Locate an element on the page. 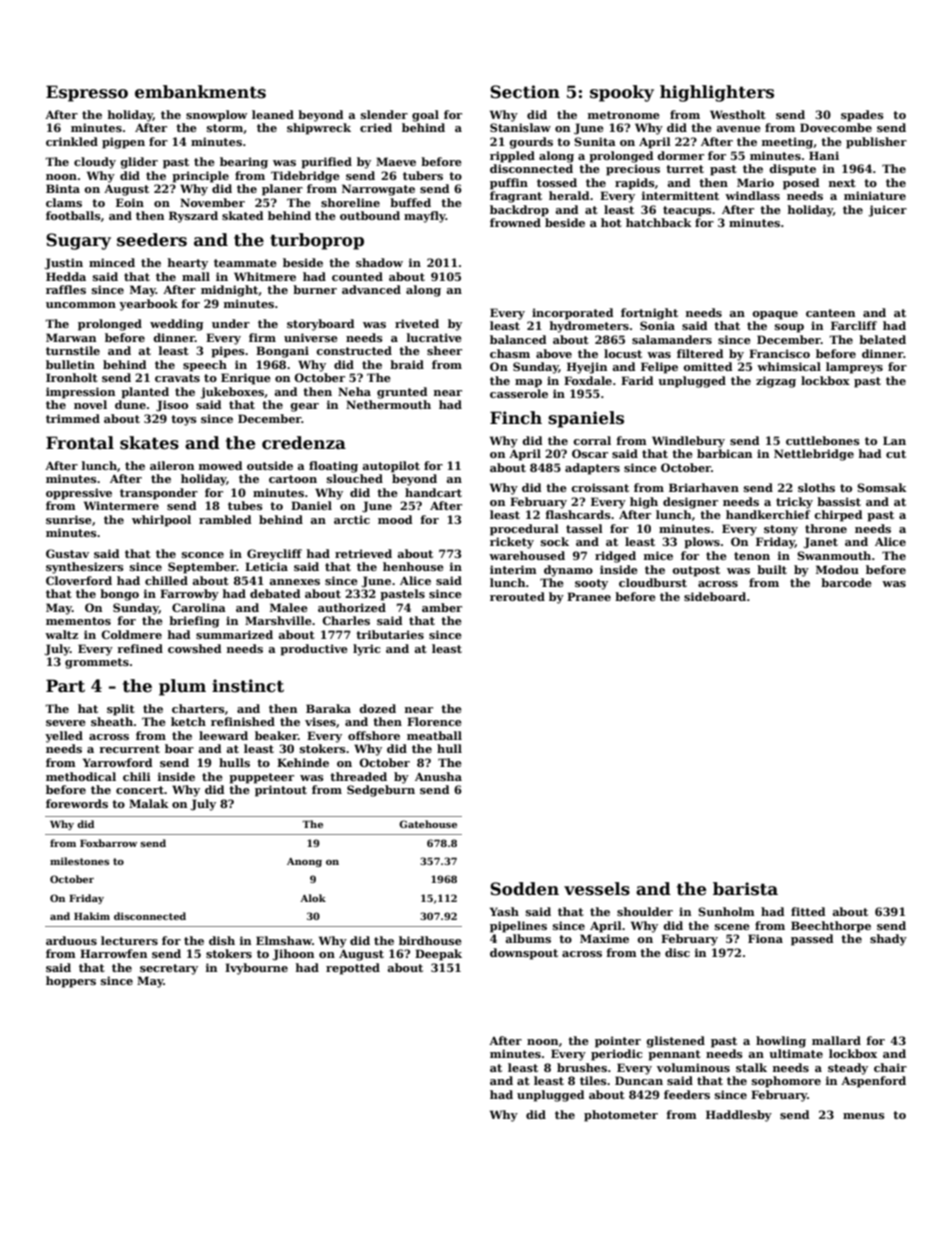 This image has height=1233, width=952. barcode is located at coordinates (846, 582).
